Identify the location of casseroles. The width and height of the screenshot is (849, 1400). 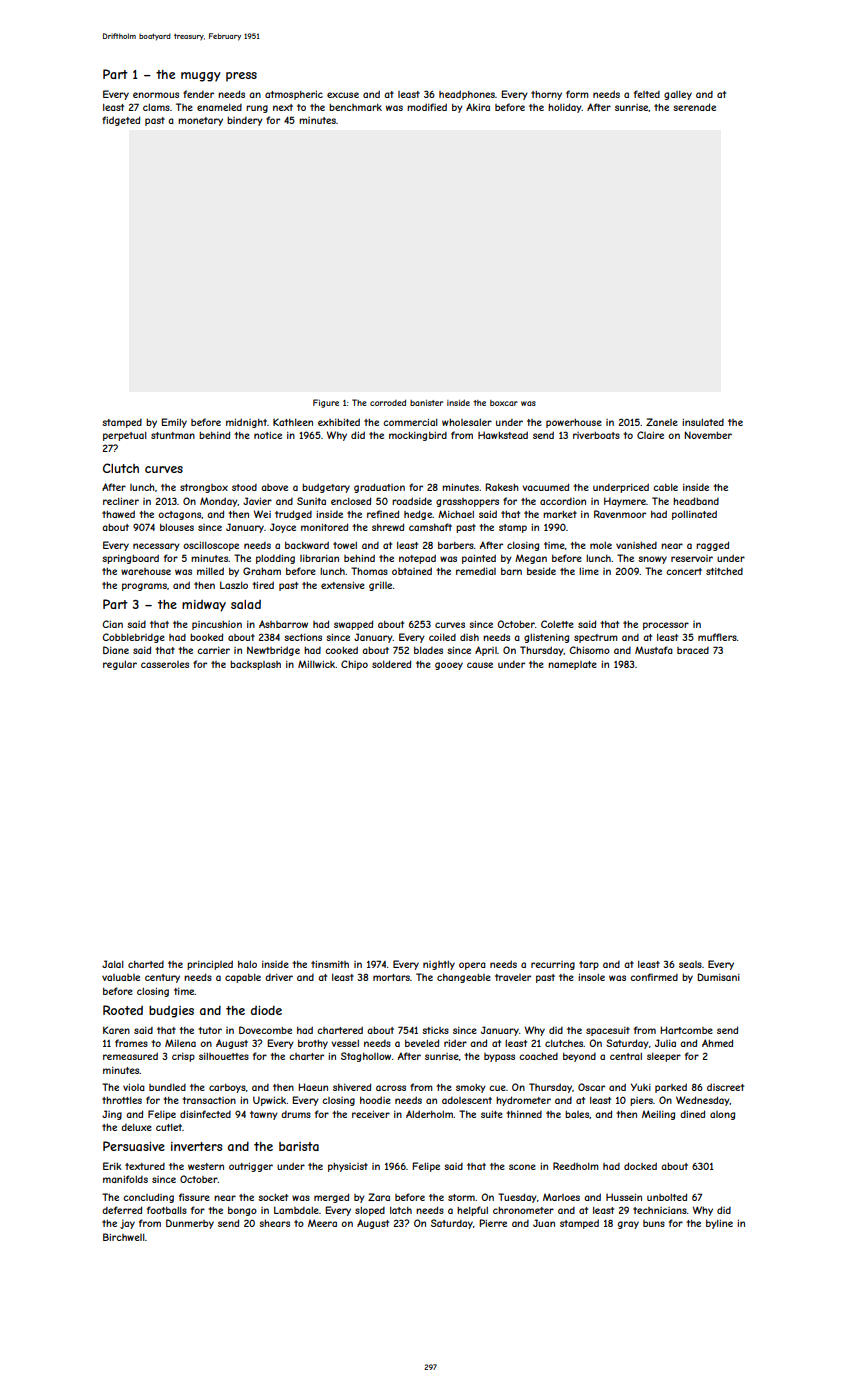
(165, 664).
